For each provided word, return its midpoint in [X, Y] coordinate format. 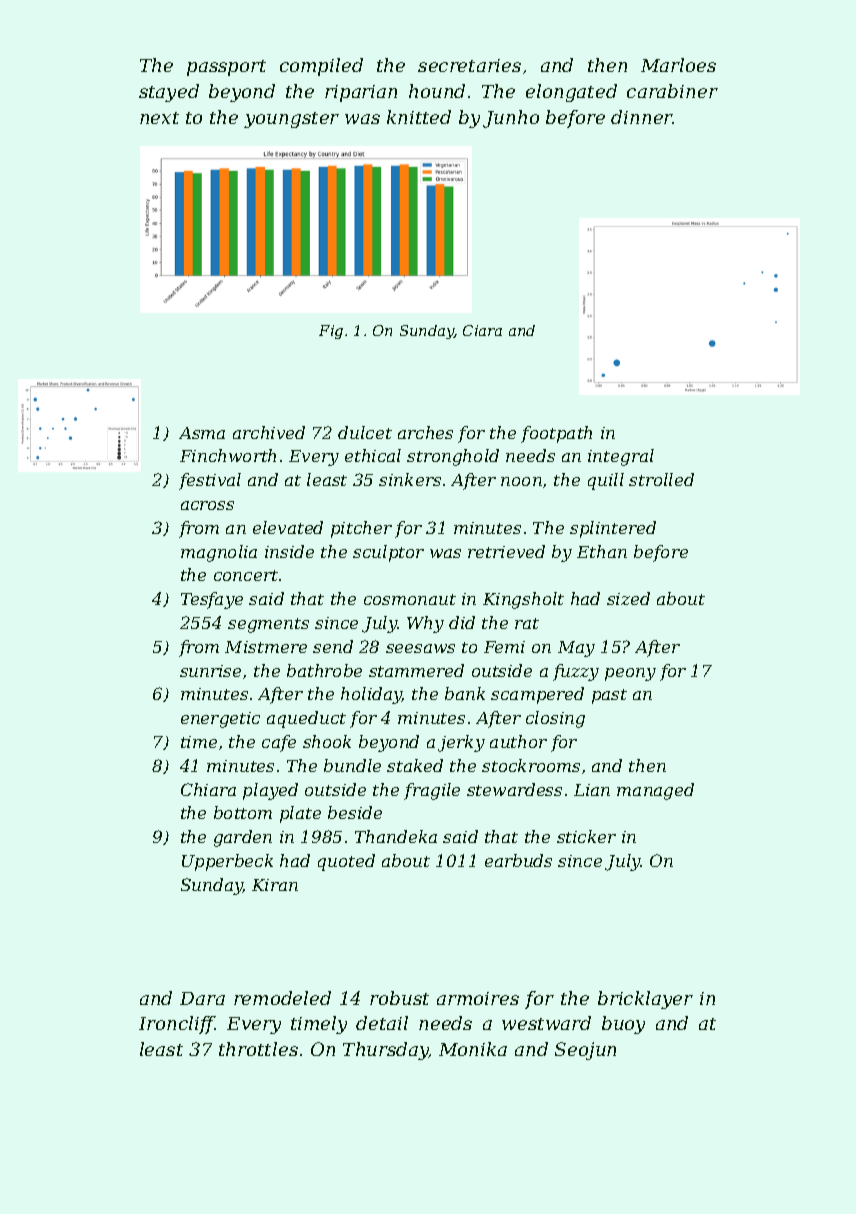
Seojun [585, 1051]
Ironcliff [177, 1025]
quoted [346, 862]
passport [226, 68]
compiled [321, 67]
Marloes [678, 65]
